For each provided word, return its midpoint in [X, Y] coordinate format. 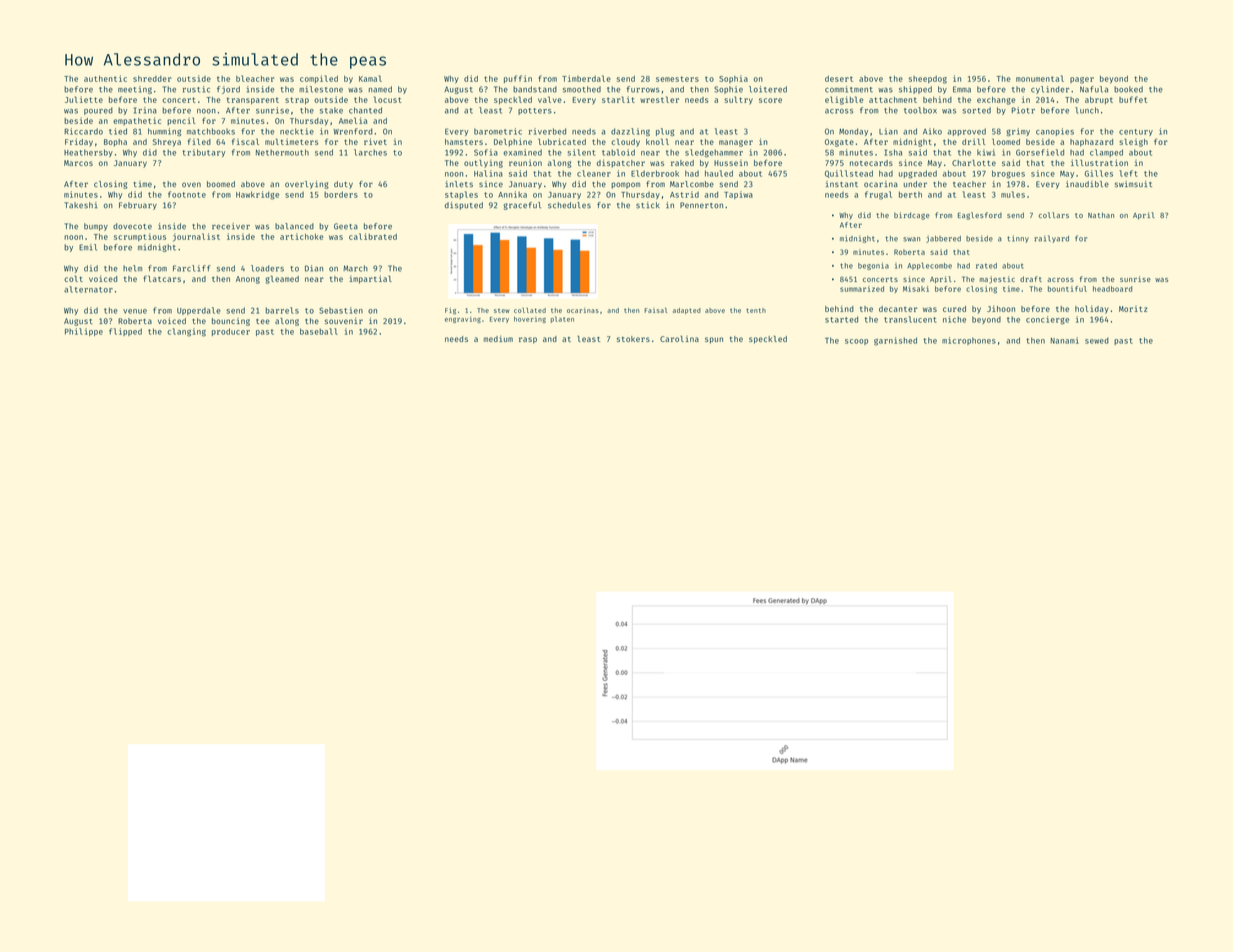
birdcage [912, 216]
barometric [498, 131]
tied [118, 131]
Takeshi [80, 205]
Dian [314, 268]
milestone [321, 89]
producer [231, 332]
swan [911, 239]
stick [648, 205]
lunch [1087, 110]
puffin [518, 79]
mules [1013, 194]
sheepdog [927, 80]
